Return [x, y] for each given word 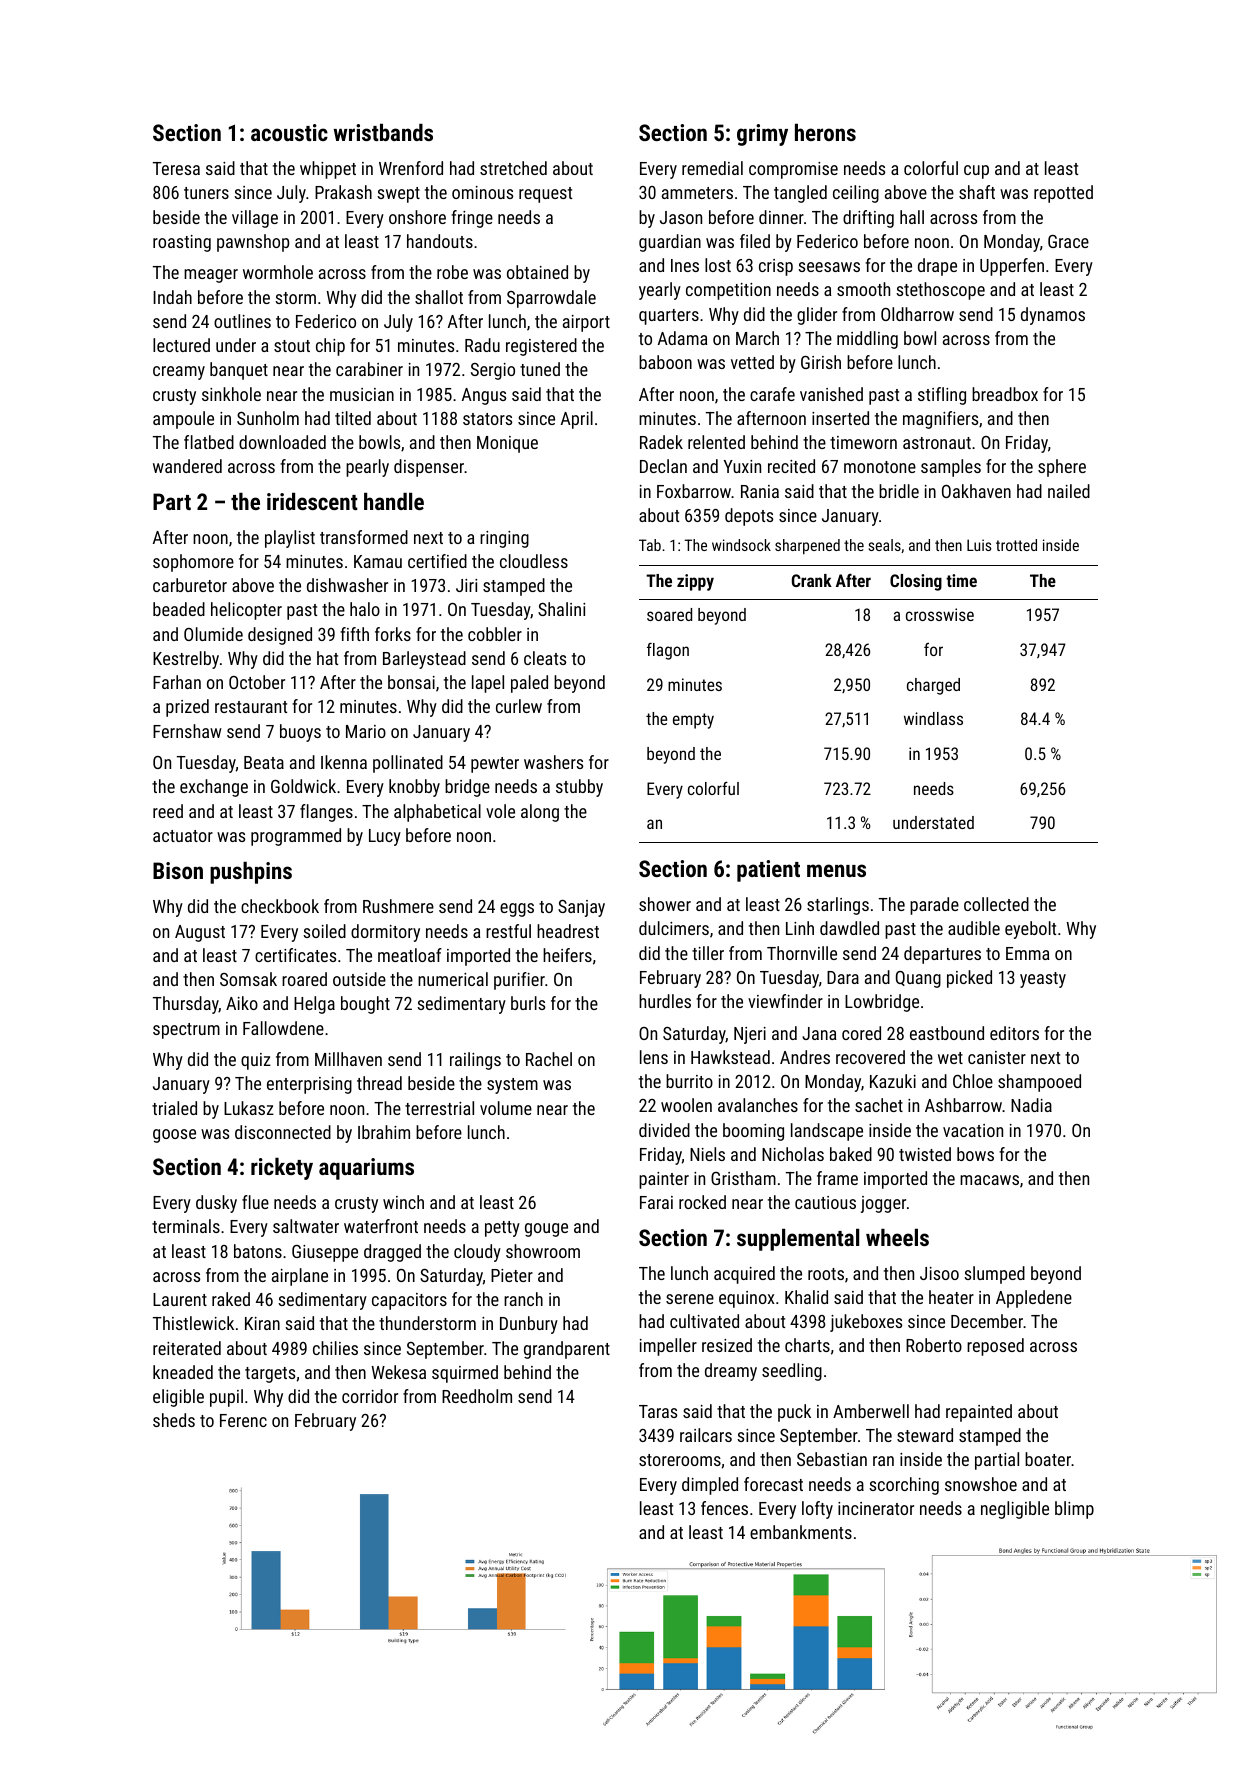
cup [976, 172]
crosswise [940, 614]
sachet [879, 1105]
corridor [370, 1396]
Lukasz [249, 1108]
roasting [182, 243]
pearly [367, 468]
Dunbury [529, 1325]
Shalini [561, 609]
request [545, 195]
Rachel [549, 1059]
